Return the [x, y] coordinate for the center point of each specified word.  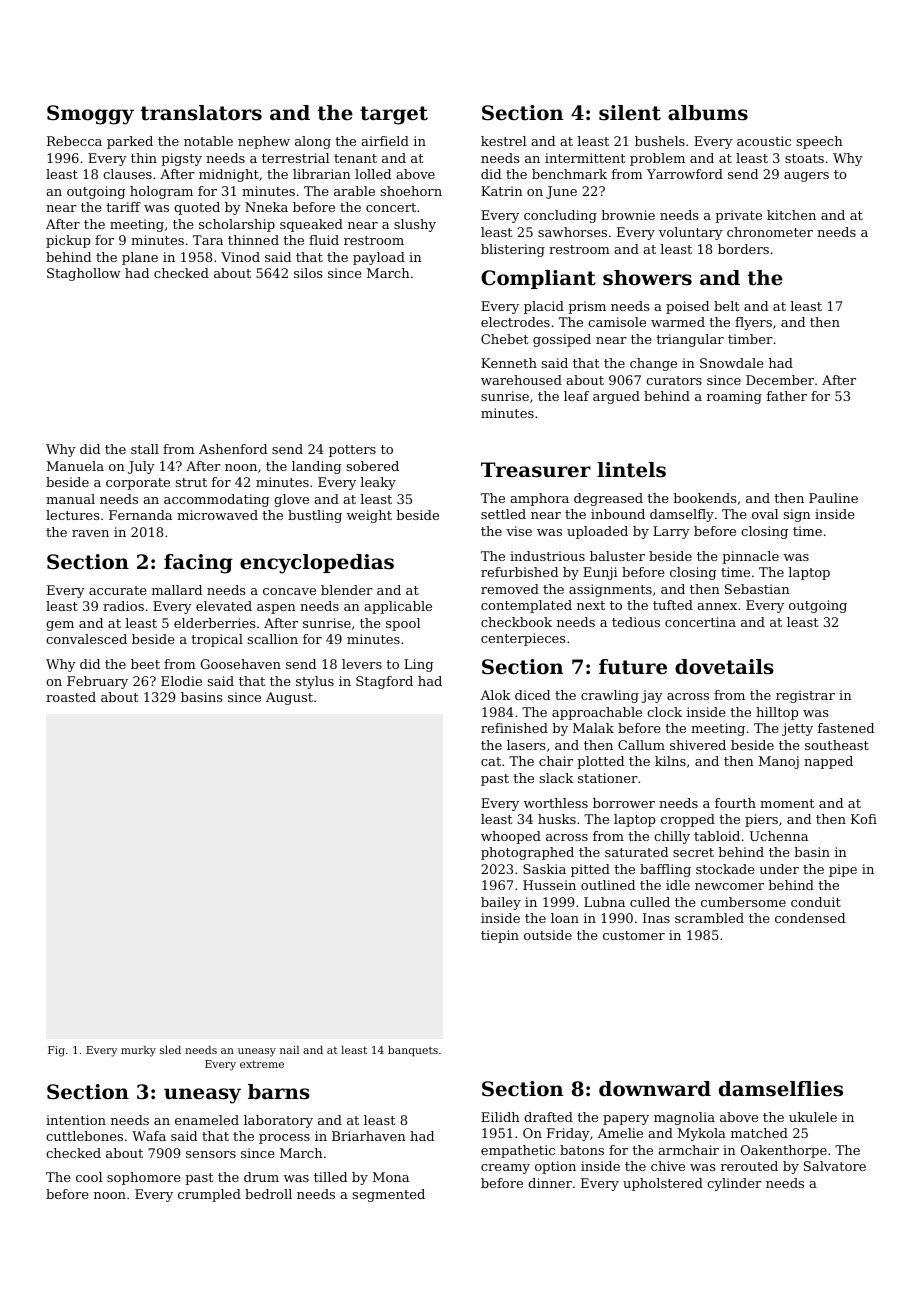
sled [170, 1050]
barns [279, 1092]
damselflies [781, 1089]
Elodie [181, 681]
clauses [127, 174]
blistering [513, 250]
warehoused [521, 380]
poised [687, 307]
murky [138, 1051]
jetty [797, 729]
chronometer [770, 232]
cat [491, 761]
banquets [413, 1051]
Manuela [75, 466]
